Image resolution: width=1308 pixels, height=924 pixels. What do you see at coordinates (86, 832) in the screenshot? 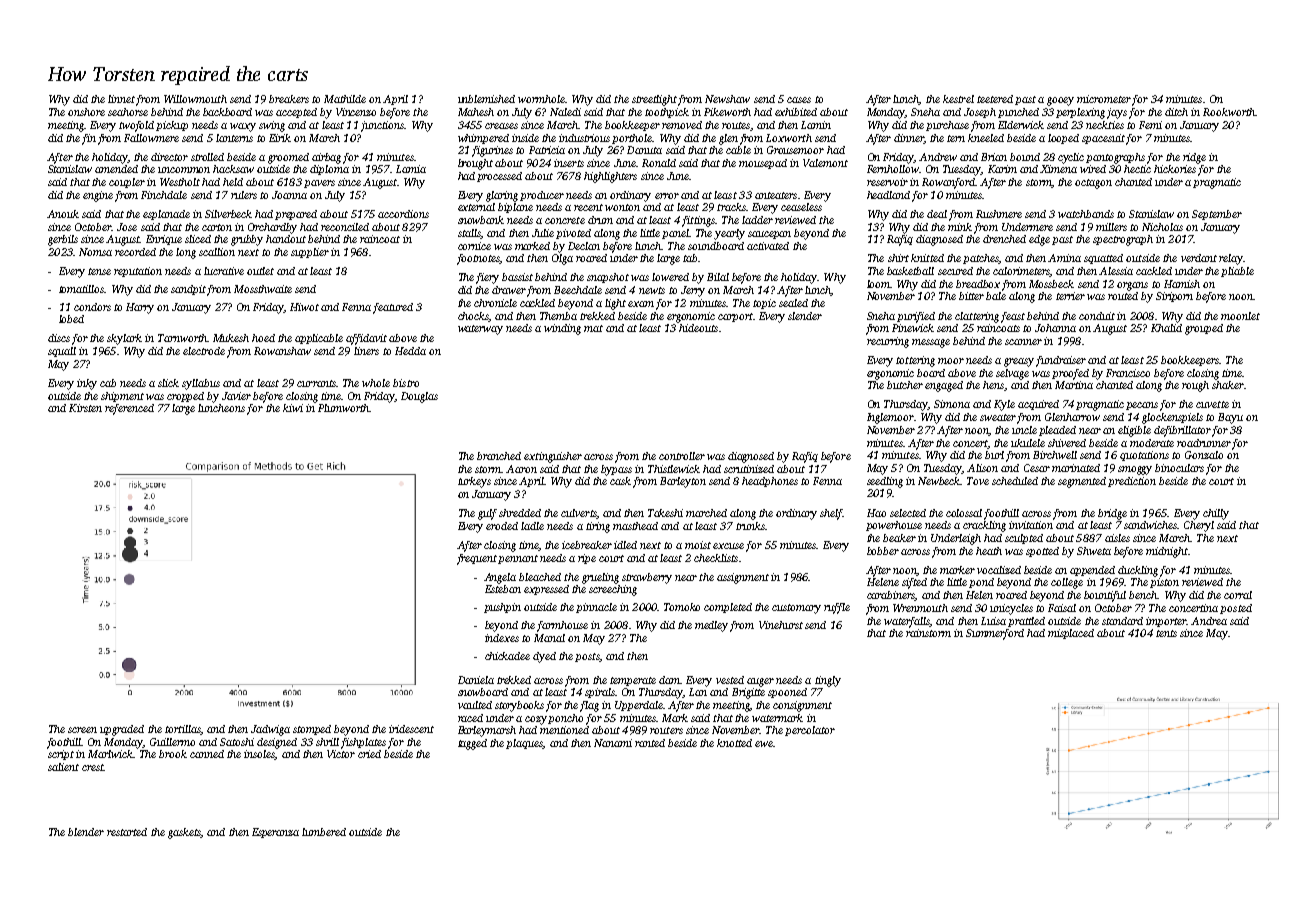
I see `blender` at bounding box center [86, 832].
